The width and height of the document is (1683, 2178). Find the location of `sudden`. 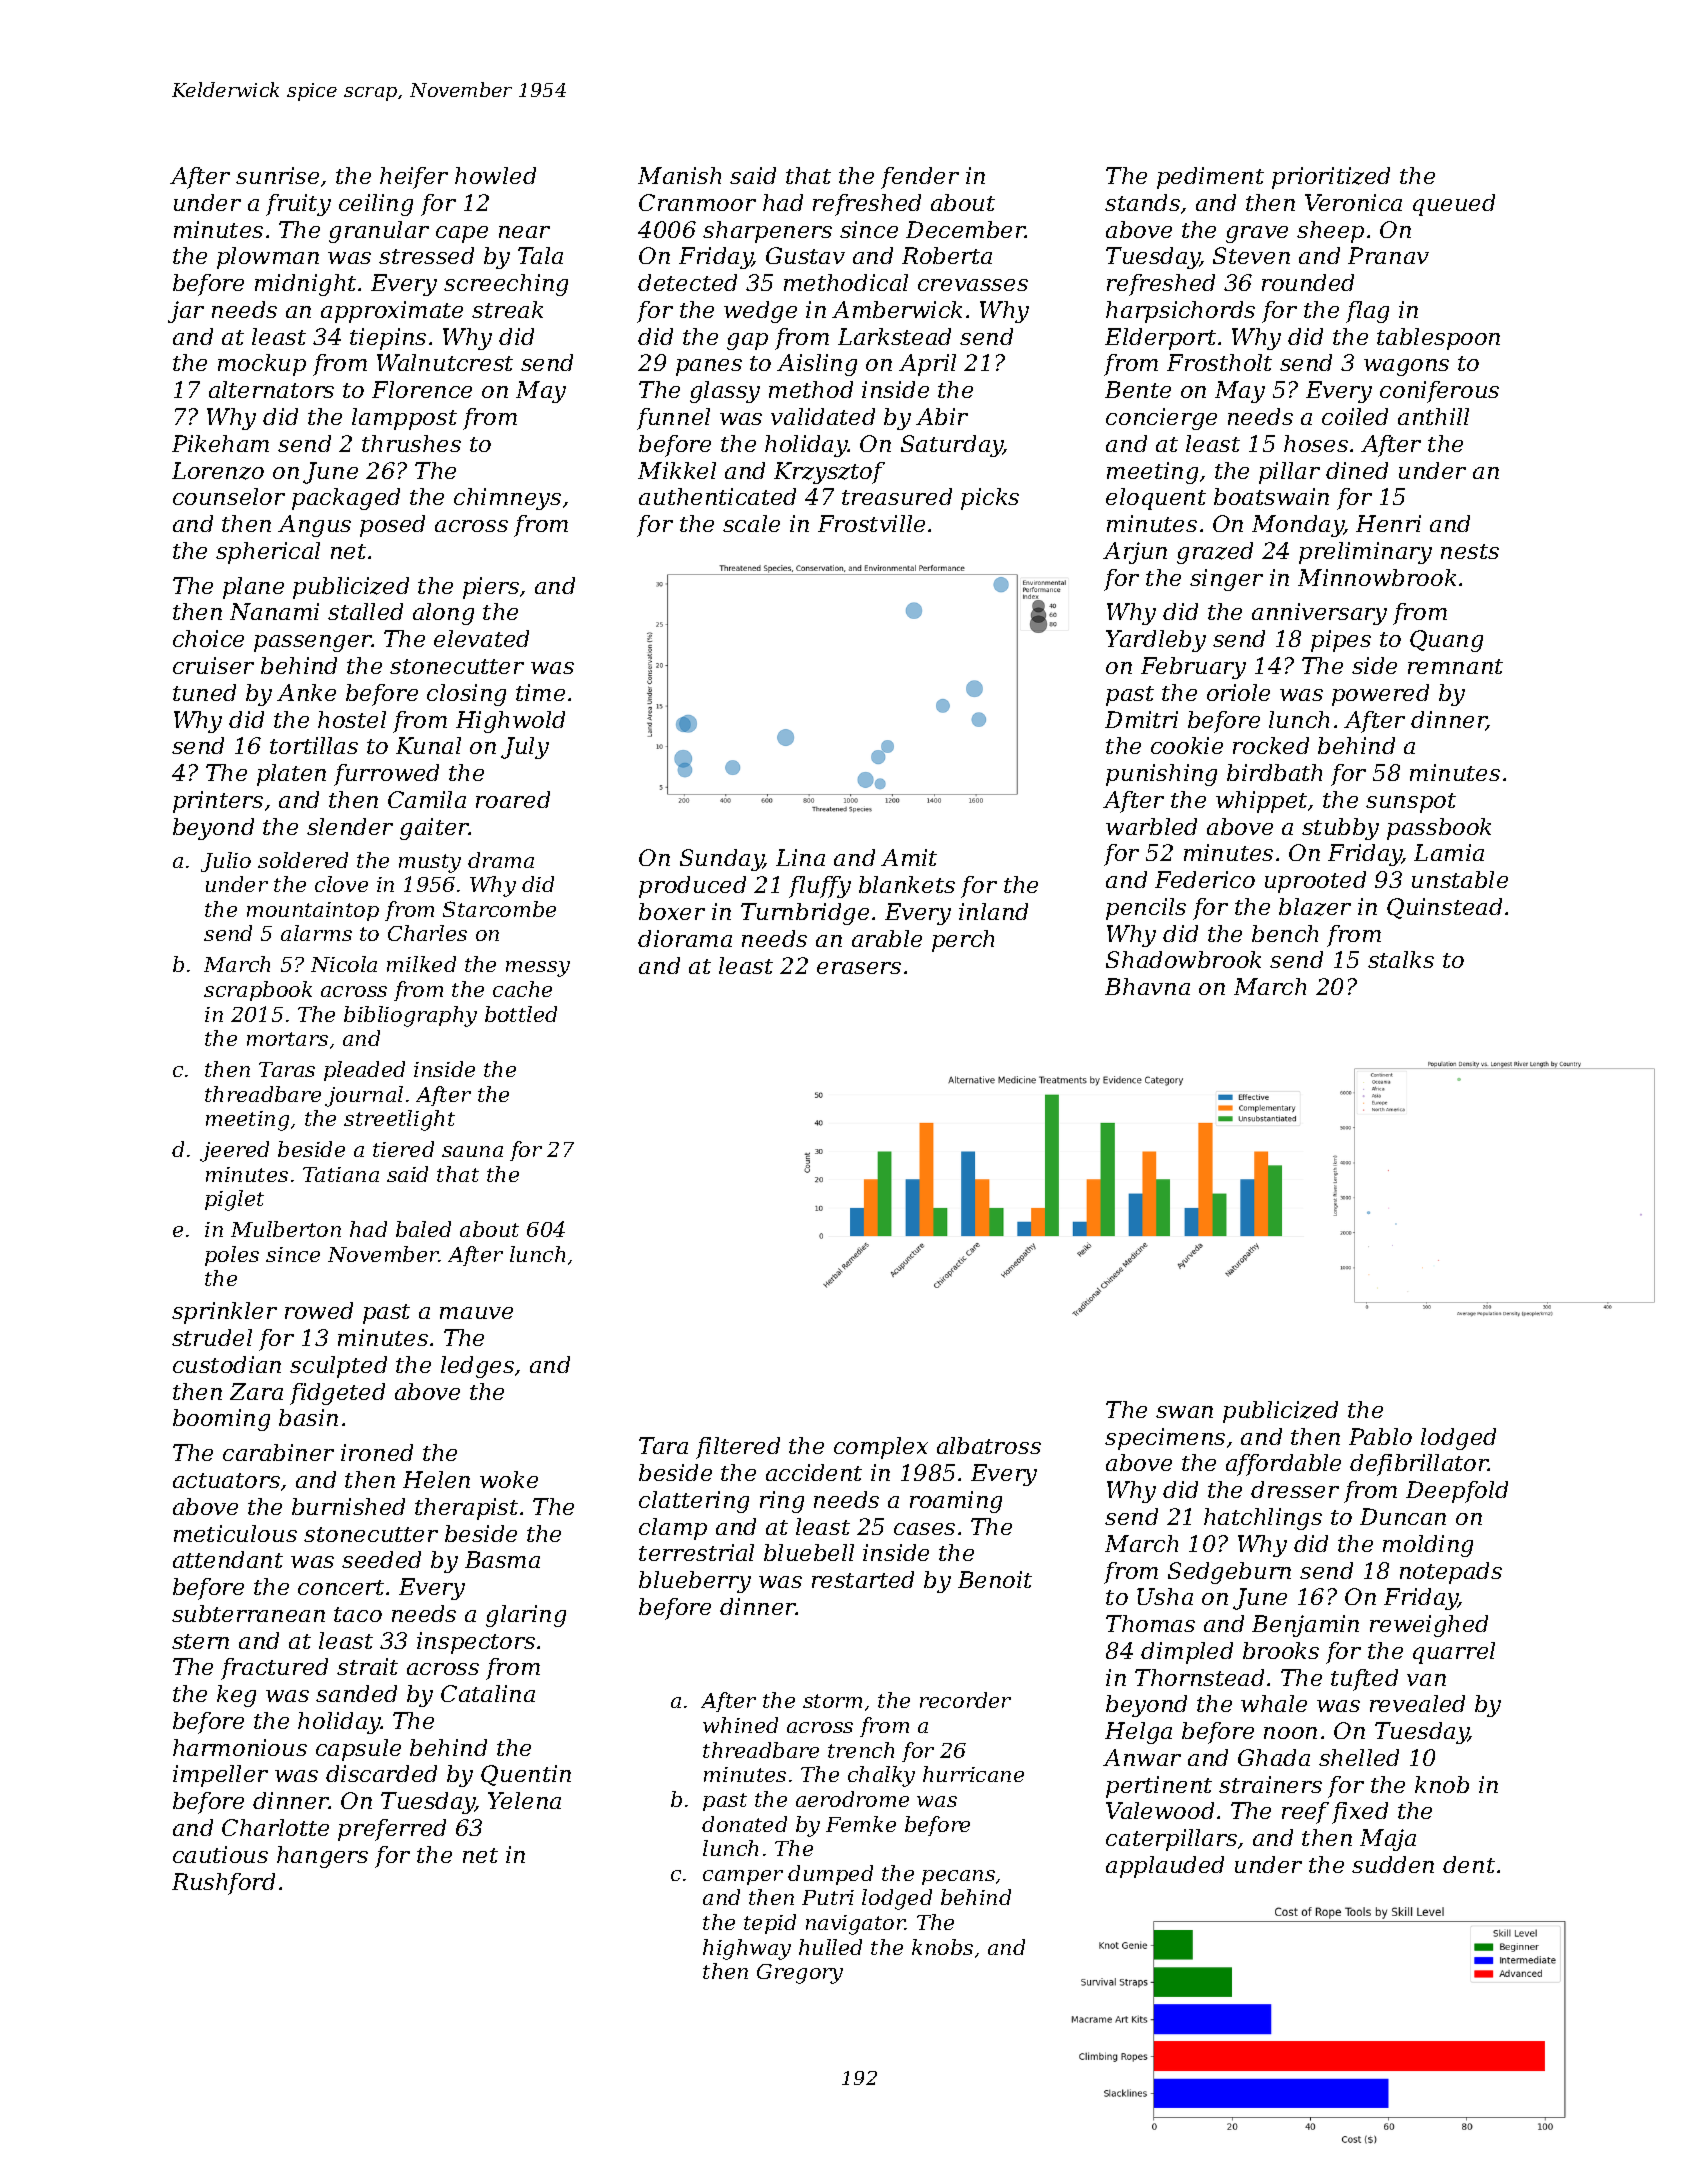

sudden is located at coordinates (1393, 1864).
